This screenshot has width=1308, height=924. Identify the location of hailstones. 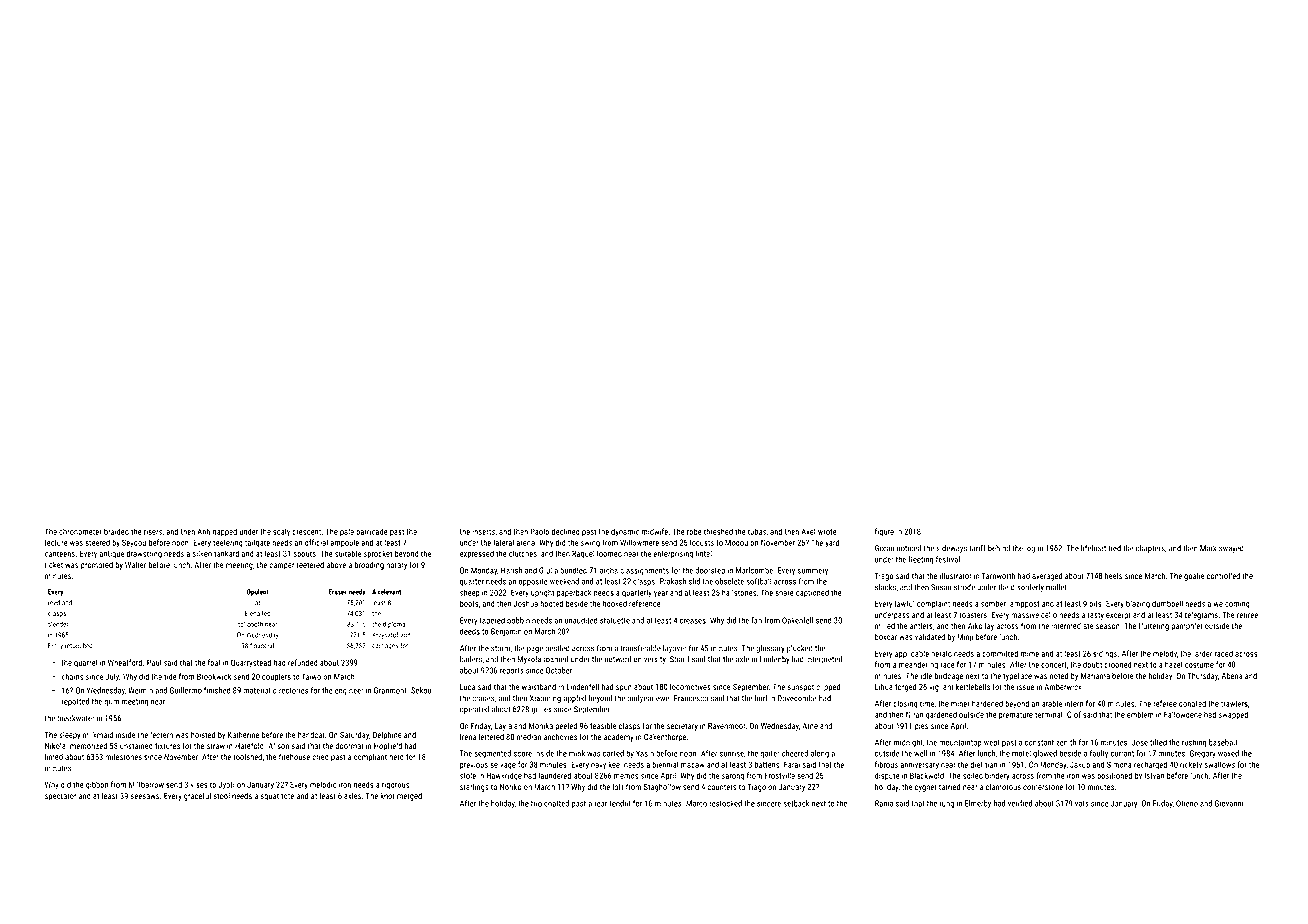
(739, 592).
